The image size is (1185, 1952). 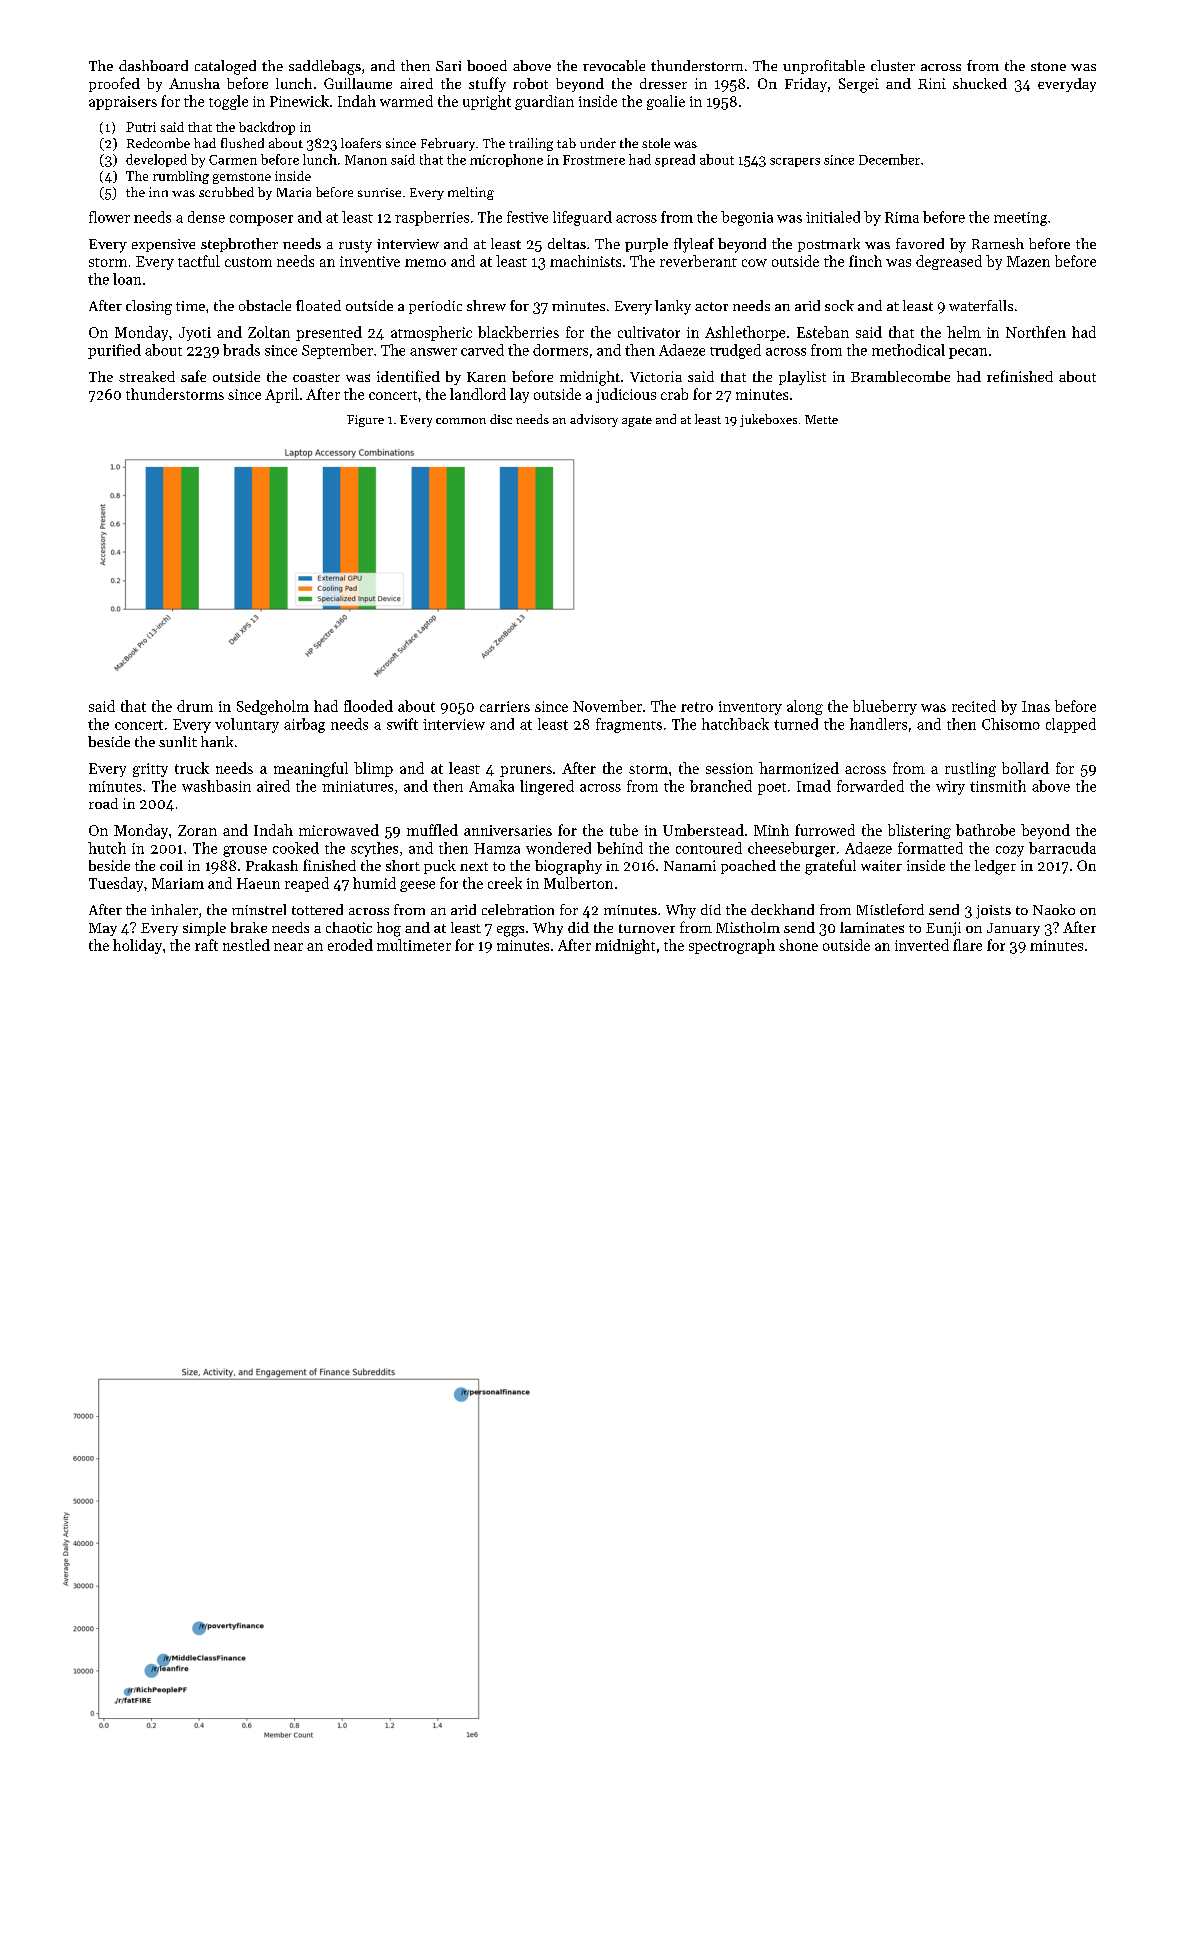 I want to click on dashboard, so click(x=153, y=65).
